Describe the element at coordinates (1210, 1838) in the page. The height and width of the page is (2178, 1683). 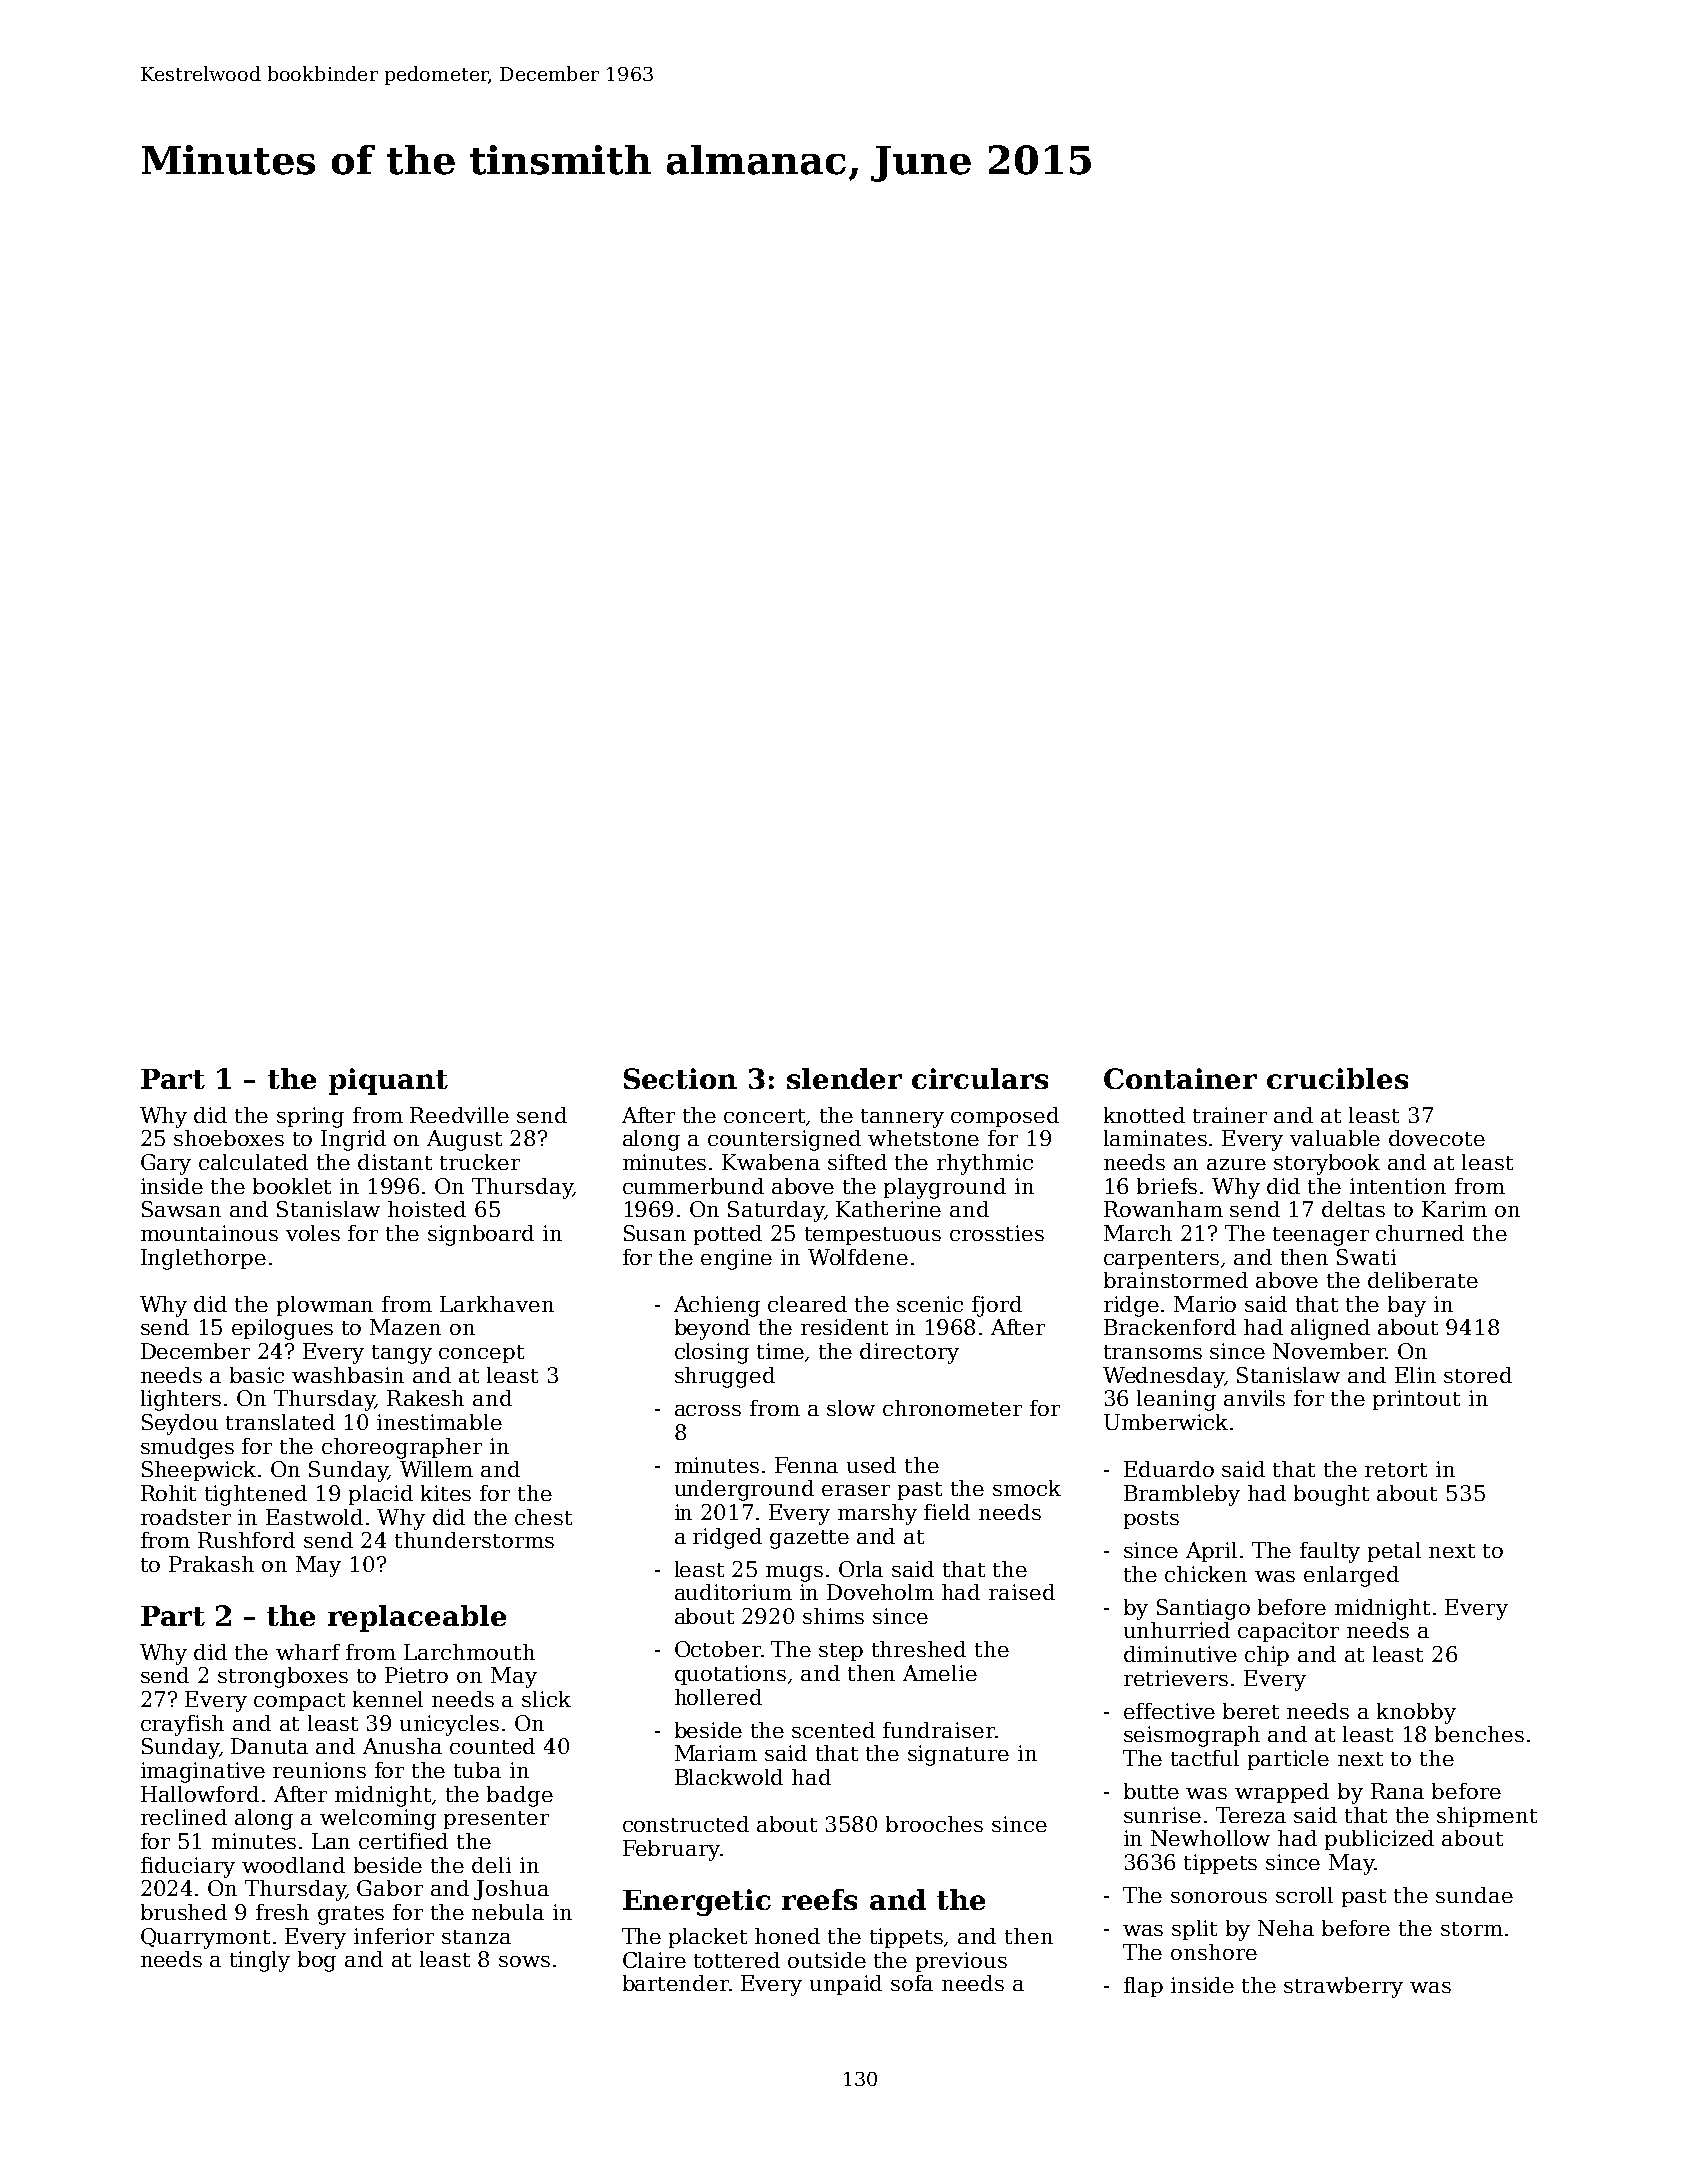
I see `Newhollow` at that location.
